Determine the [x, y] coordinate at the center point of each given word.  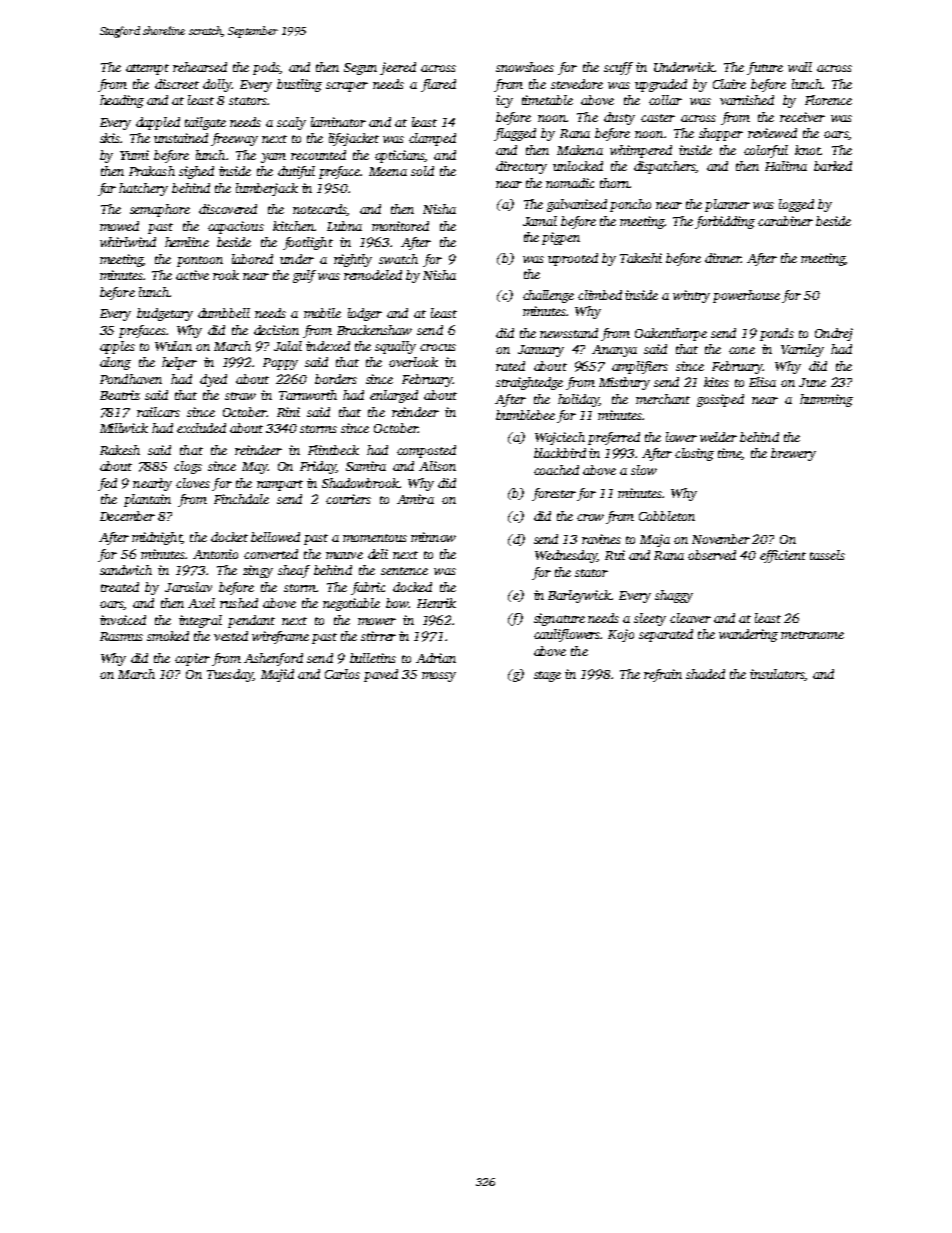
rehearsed [200, 67]
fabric [368, 588]
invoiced [123, 620]
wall [800, 67]
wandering [748, 635]
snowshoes [525, 67]
